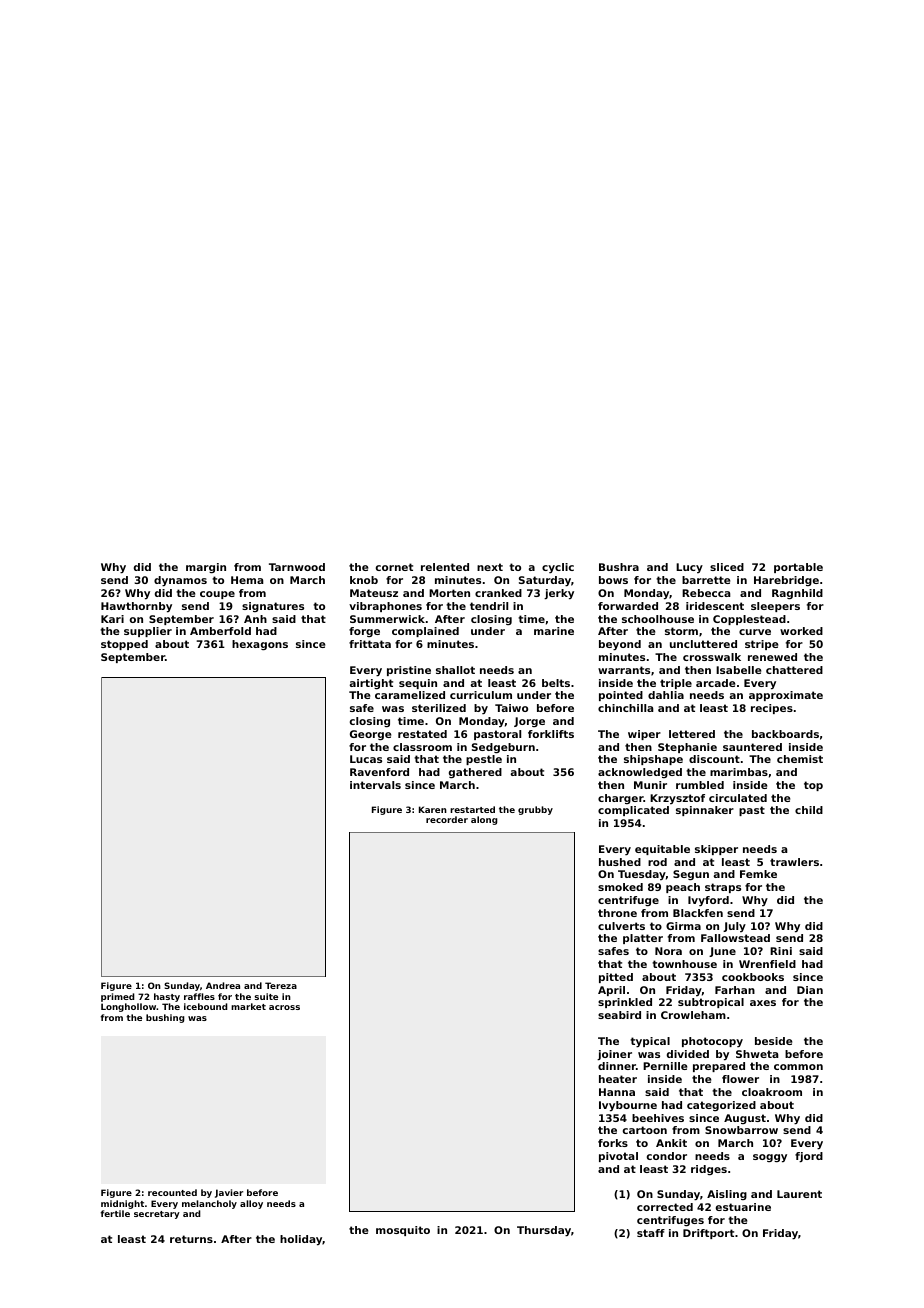  Describe the element at coordinates (371, 684) in the screenshot. I see `airtight` at that location.
